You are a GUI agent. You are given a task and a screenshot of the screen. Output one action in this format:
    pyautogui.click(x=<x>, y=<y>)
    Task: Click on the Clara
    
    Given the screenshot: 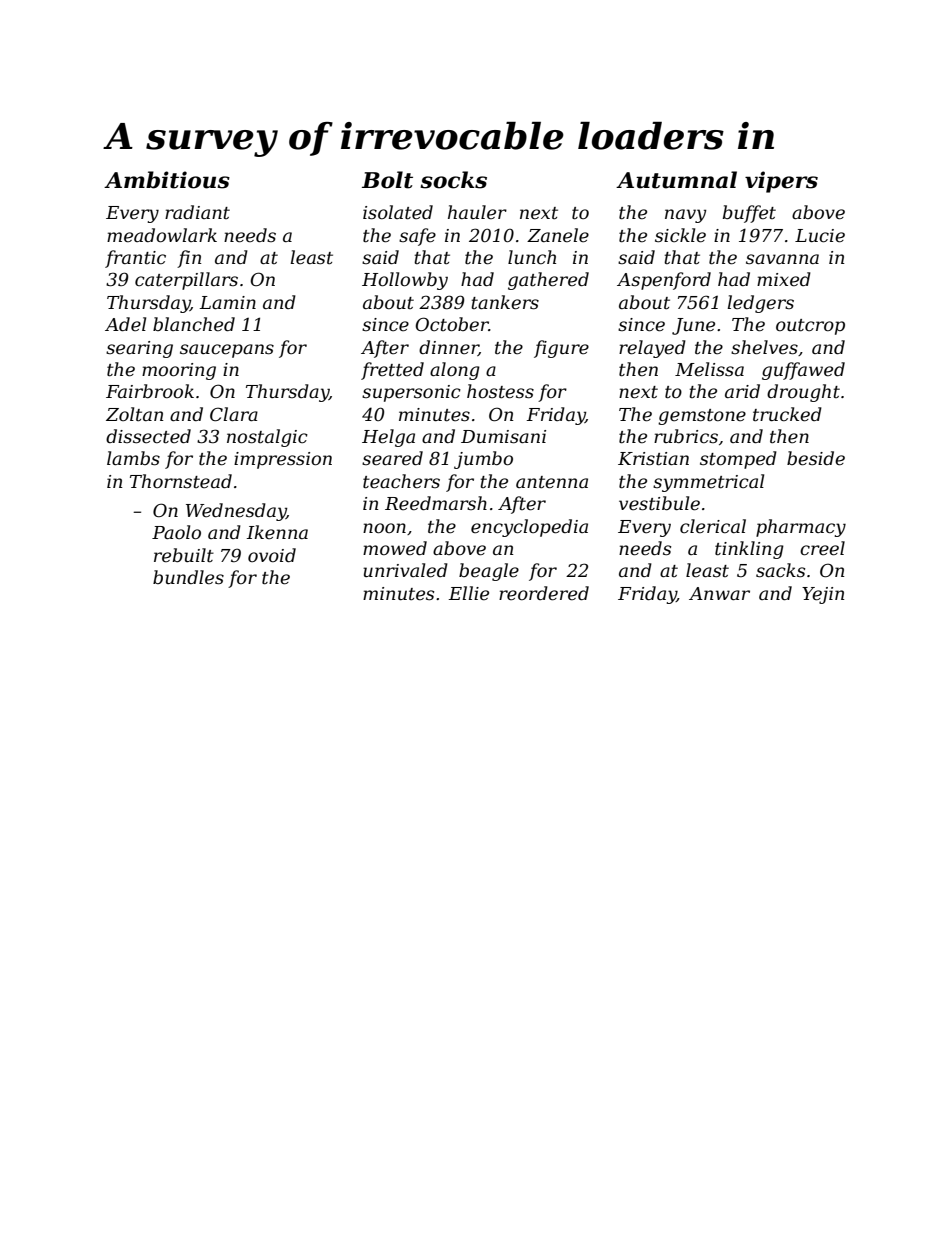 What is the action you would take?
    pyautogui.click(x=234, y=414)
